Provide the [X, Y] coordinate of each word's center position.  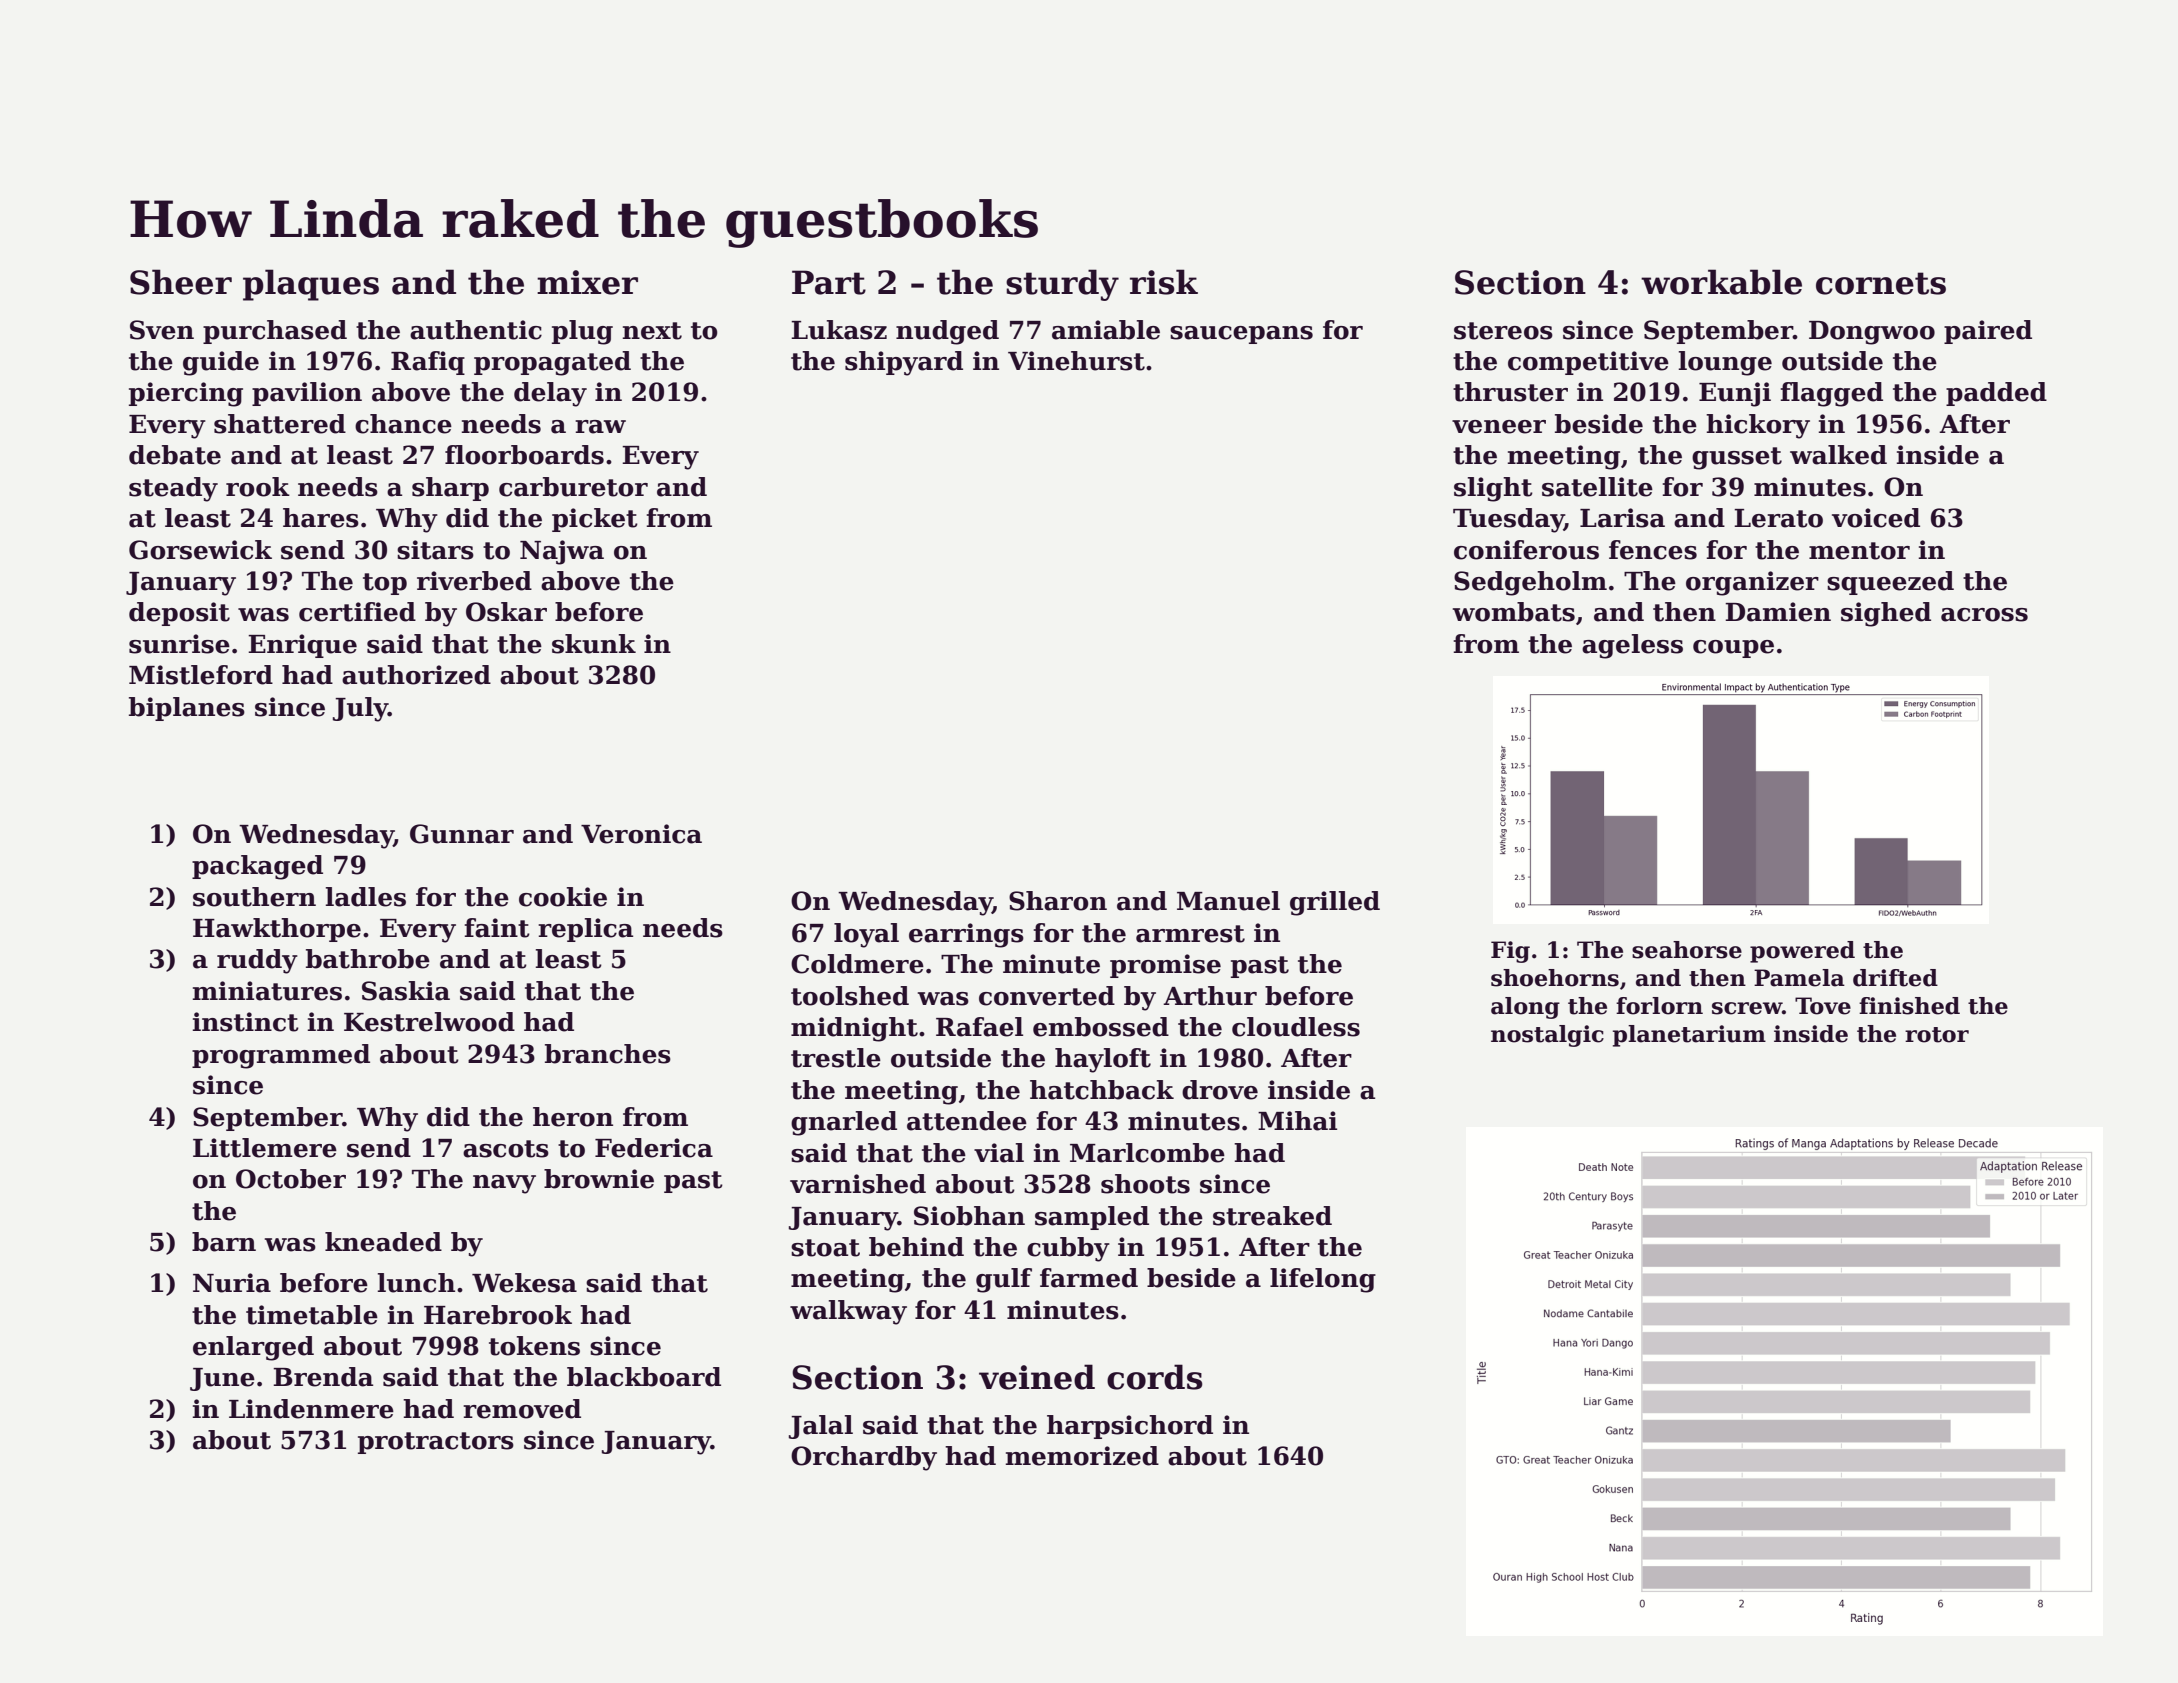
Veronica [641, 834]
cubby [1068, 1249]
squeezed [1890, 583]
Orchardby [864, 1458]
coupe [1733, 649]
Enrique [302, 646]
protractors [436, 1443]
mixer [587, 282]
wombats [1514, 612]
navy [504, 1184]
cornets [1881, 283]
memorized [1082, 1456]
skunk [594, 644]
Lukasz [839, 330]
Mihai [1297, 1121]
